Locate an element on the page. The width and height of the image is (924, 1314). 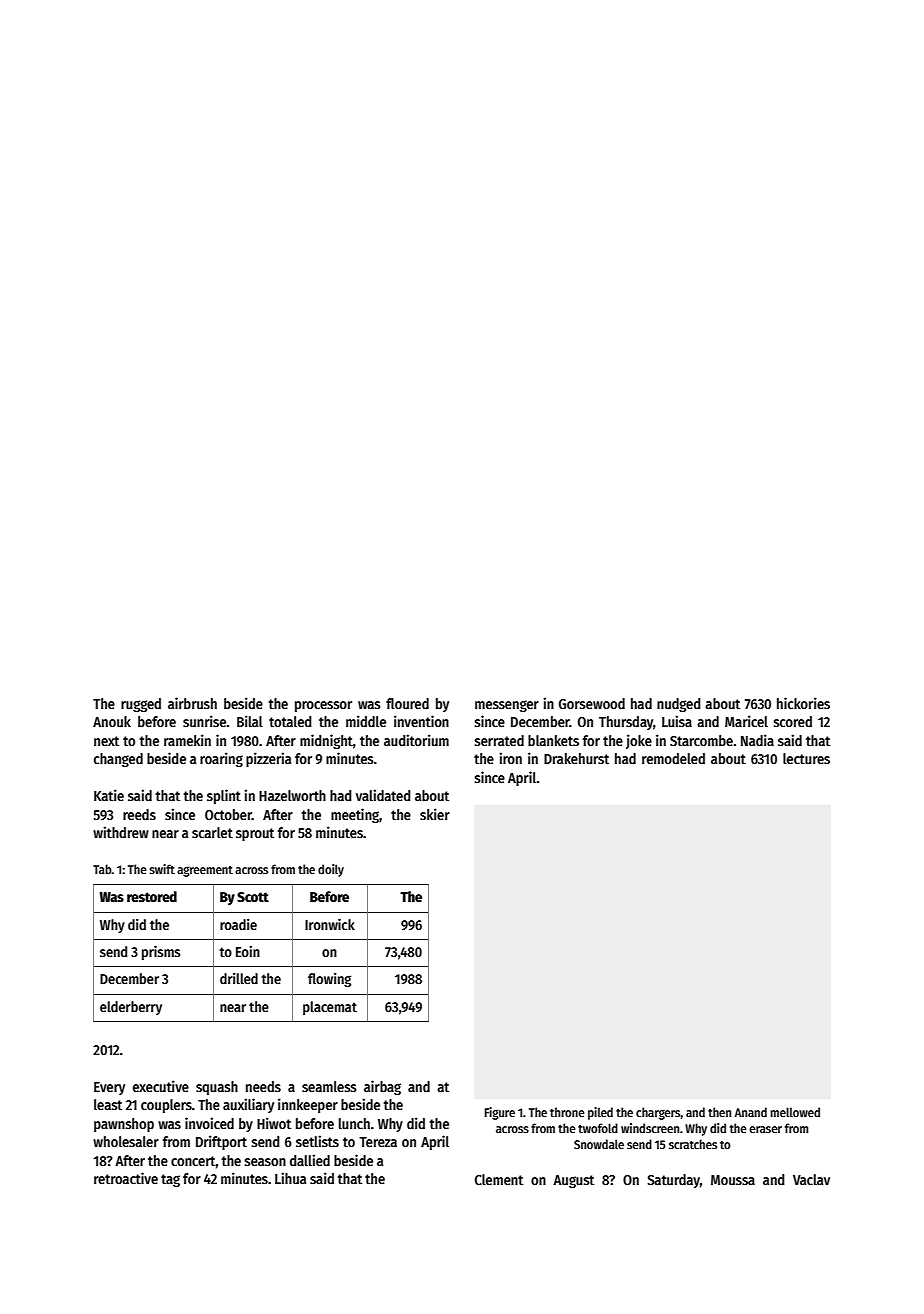
remodeled is located at coordinates (673, 758).
